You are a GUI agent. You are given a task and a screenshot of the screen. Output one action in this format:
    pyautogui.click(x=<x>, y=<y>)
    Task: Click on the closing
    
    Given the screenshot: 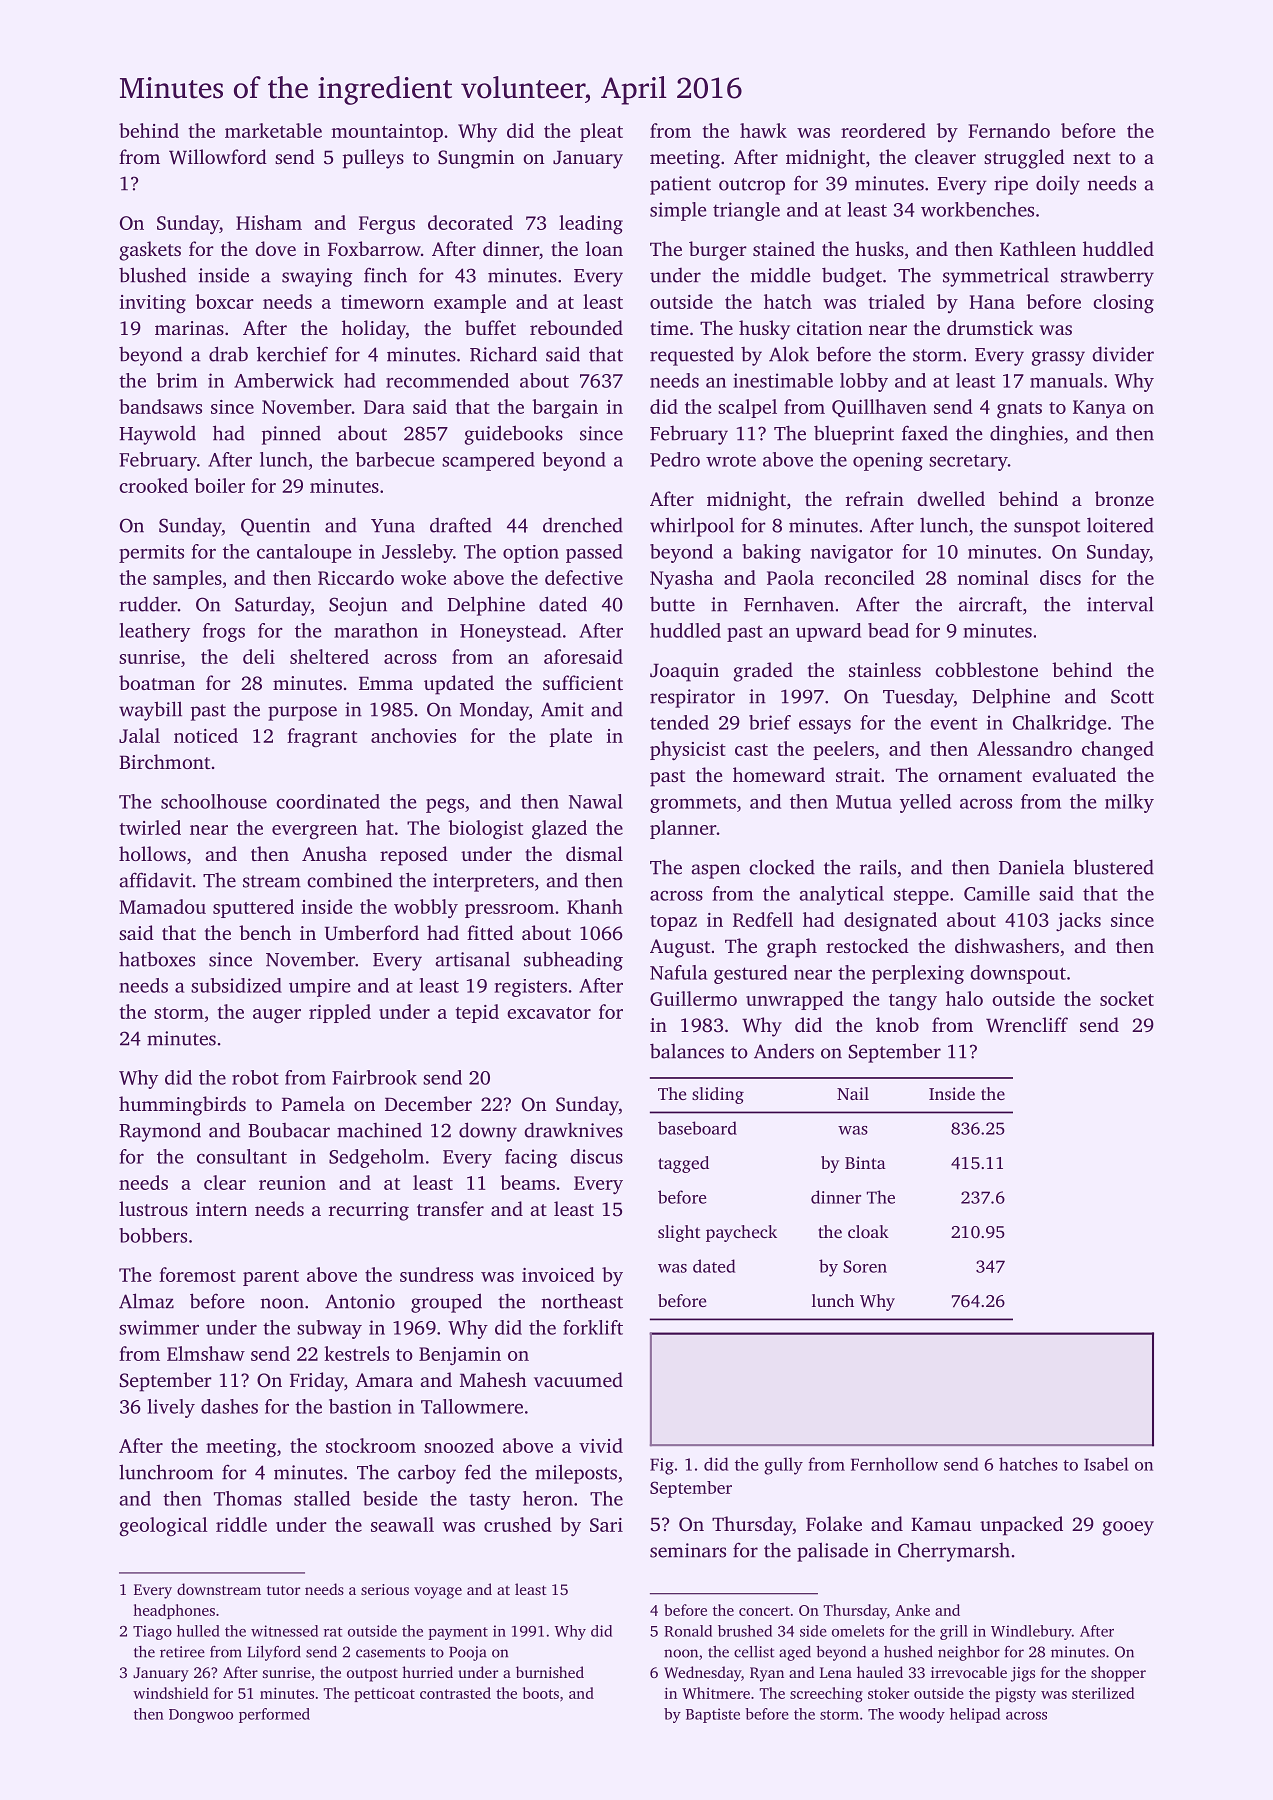 What is the action you would take?
    pyautogui.click(x=1123, y=303)
